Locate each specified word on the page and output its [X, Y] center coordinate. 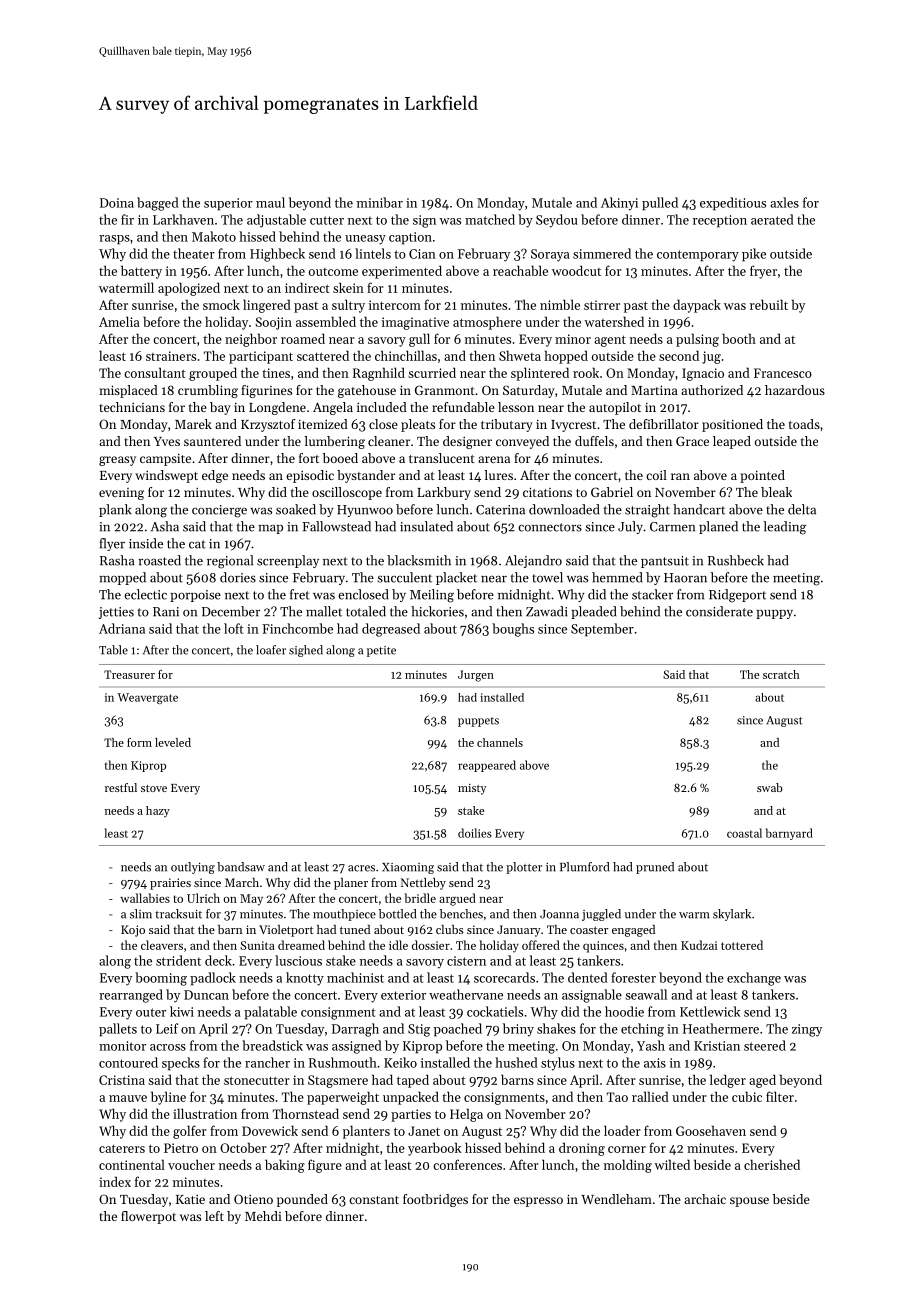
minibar [380, 202]
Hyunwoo [365, 511]
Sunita [257, 945]
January [519, 931]
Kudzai [699, 945]
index [115, 1181]
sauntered [212, 441]
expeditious [733, 204]
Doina [117, 203]
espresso [538, 1202]
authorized [712, 390]
